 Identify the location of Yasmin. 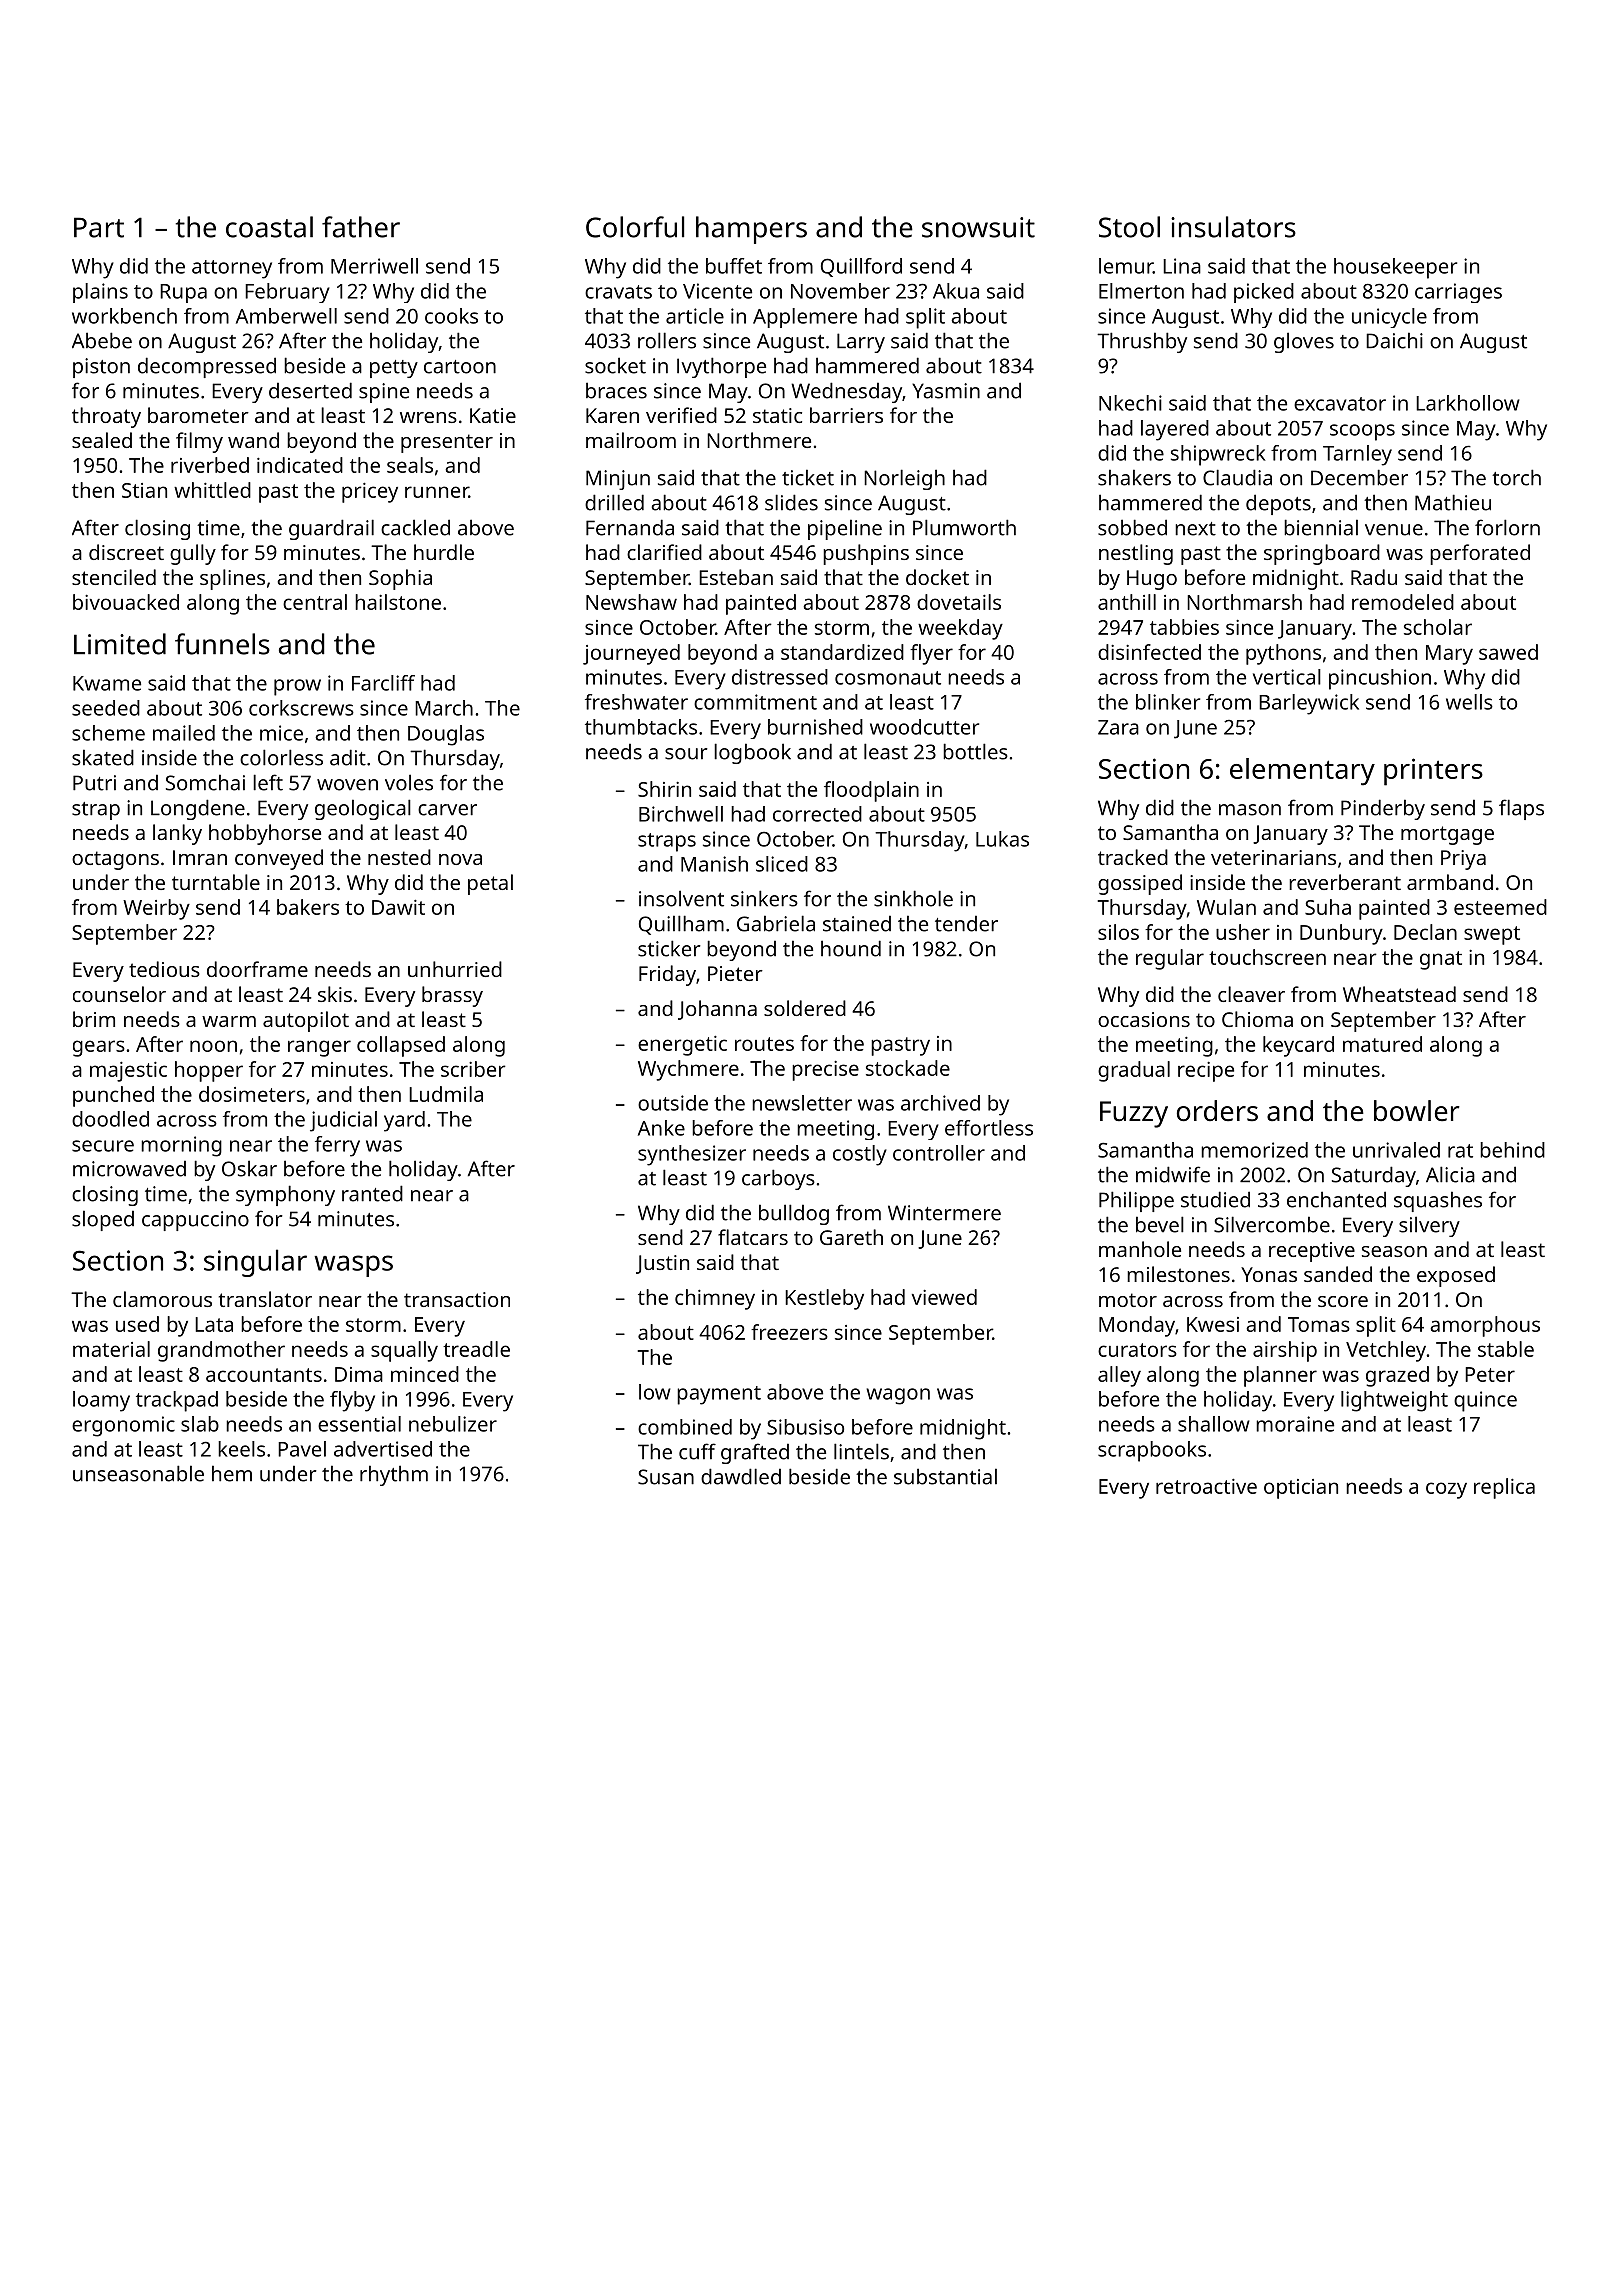
(946, 391).
